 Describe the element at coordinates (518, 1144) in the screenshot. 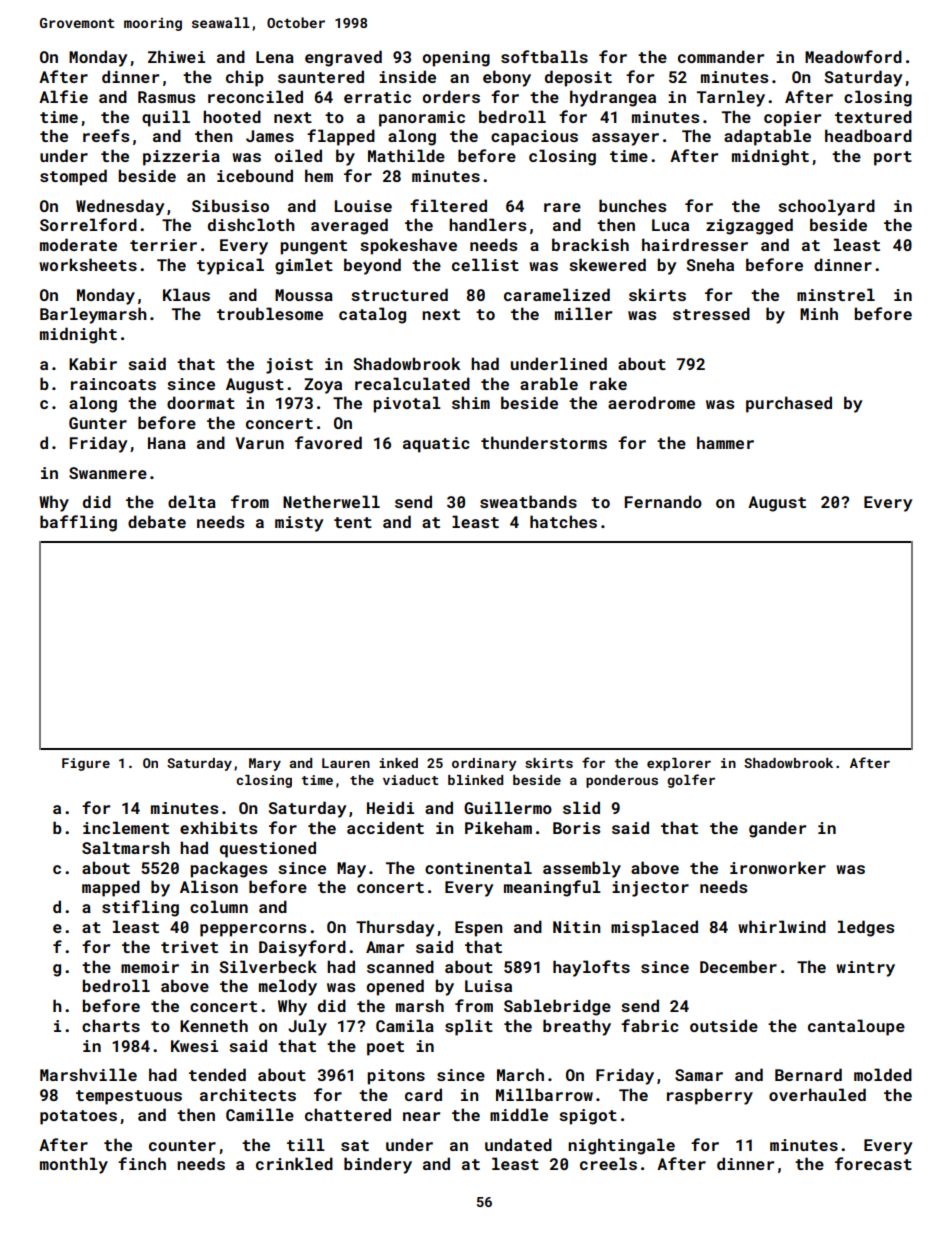

I see `undated` at that location.
